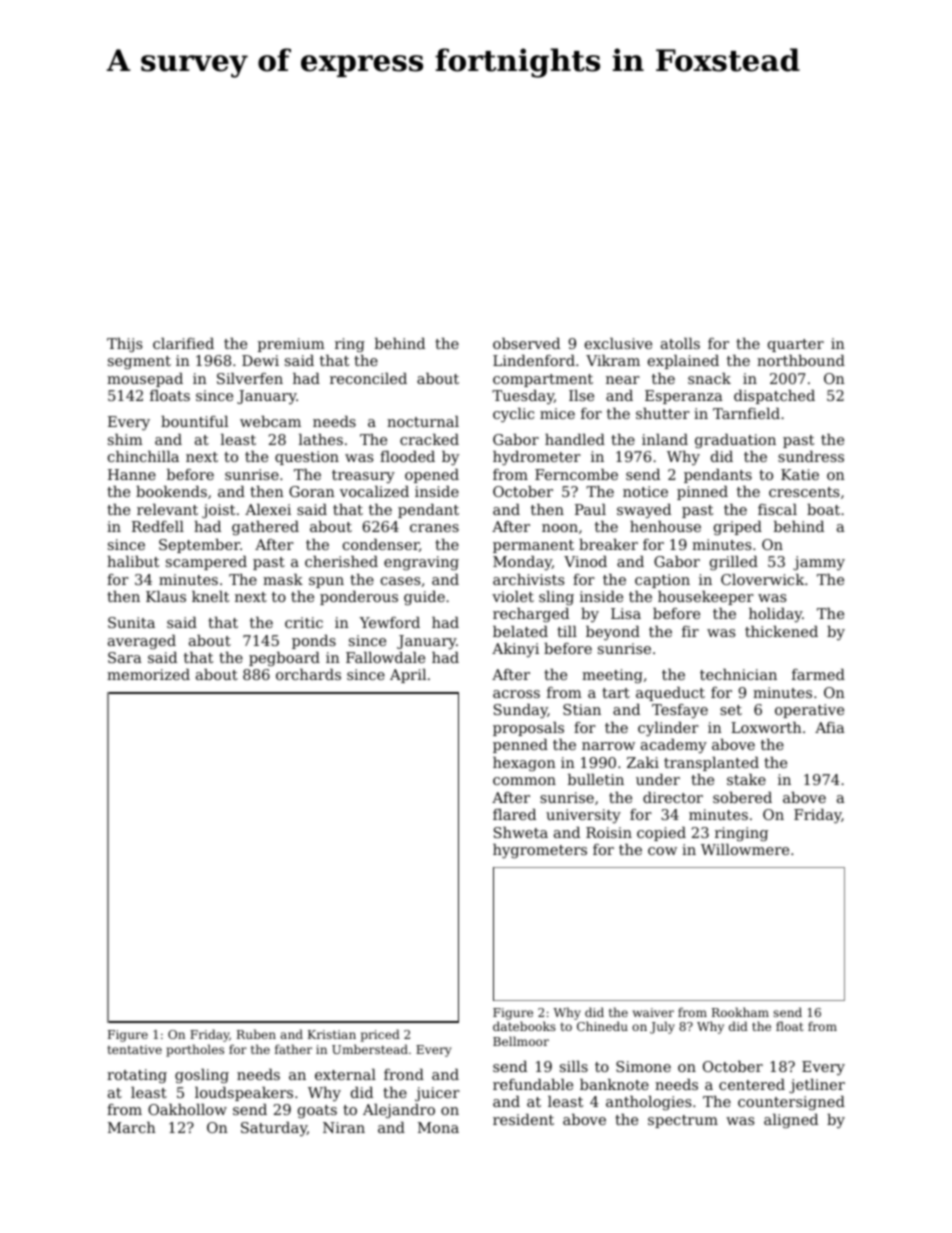 The width and height of the screenshot is (952, 1233). What do you see at coordinates (429, 439) in the screenshot?
I see `cracked` at bounding box center [429, 439].
